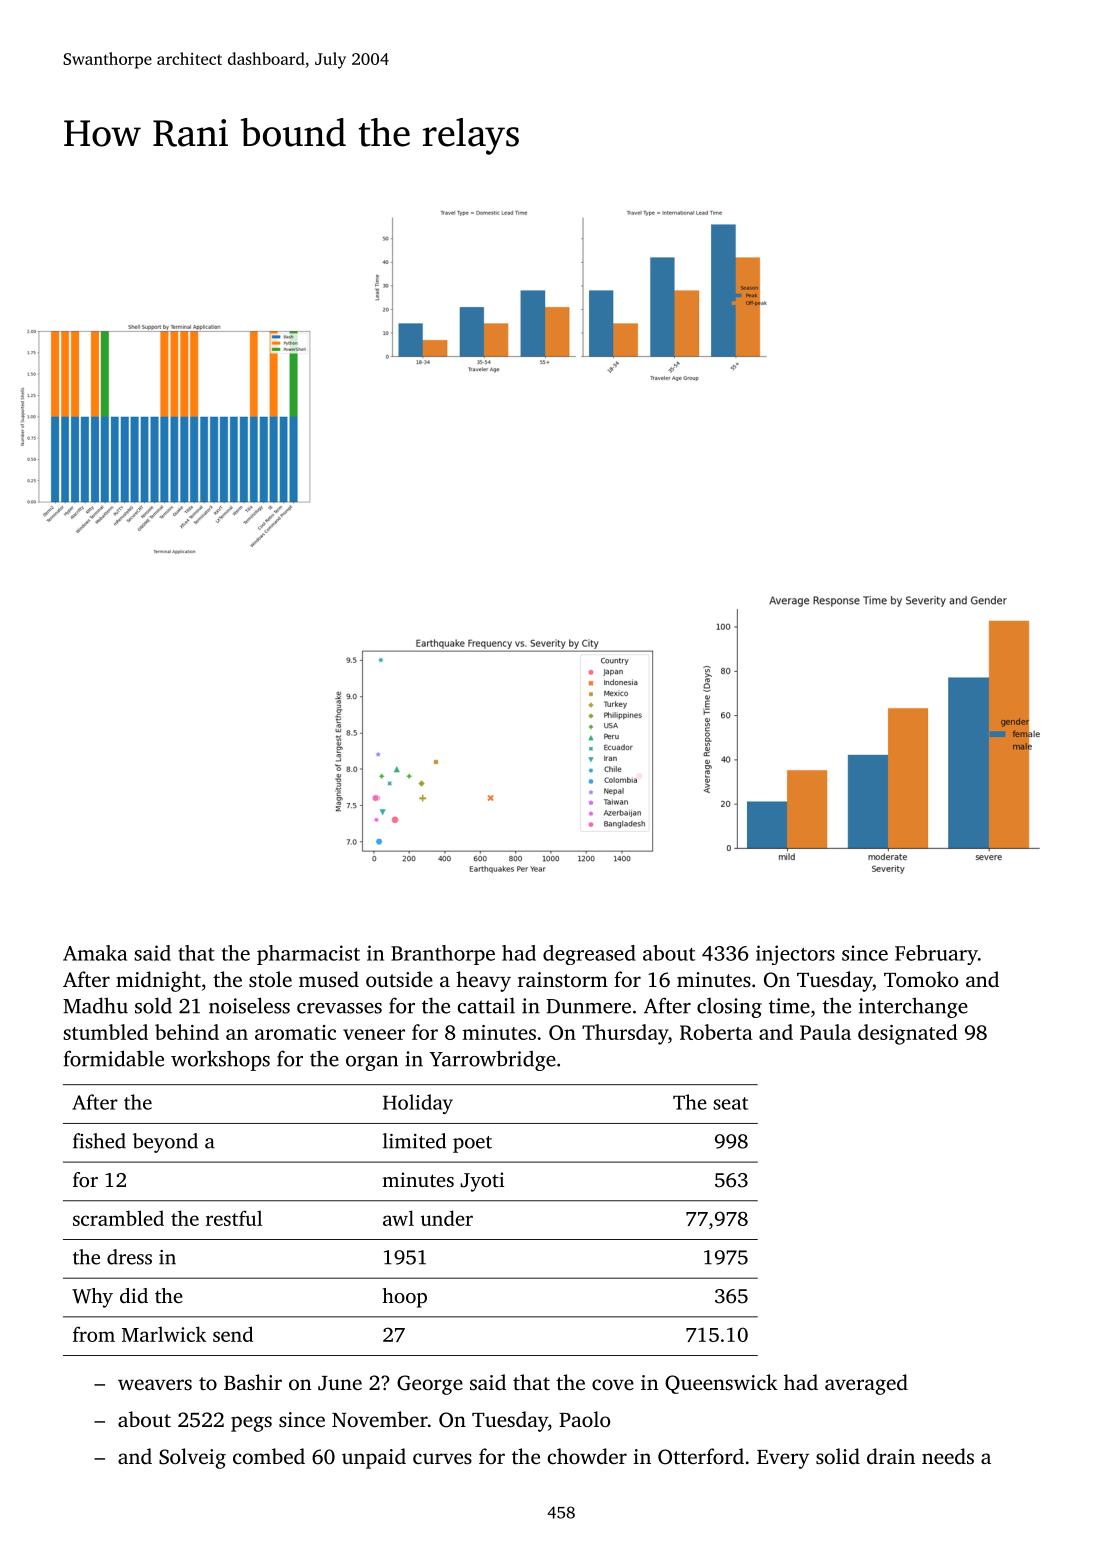  I want to click on Branthorpe, so click(443, 955).
